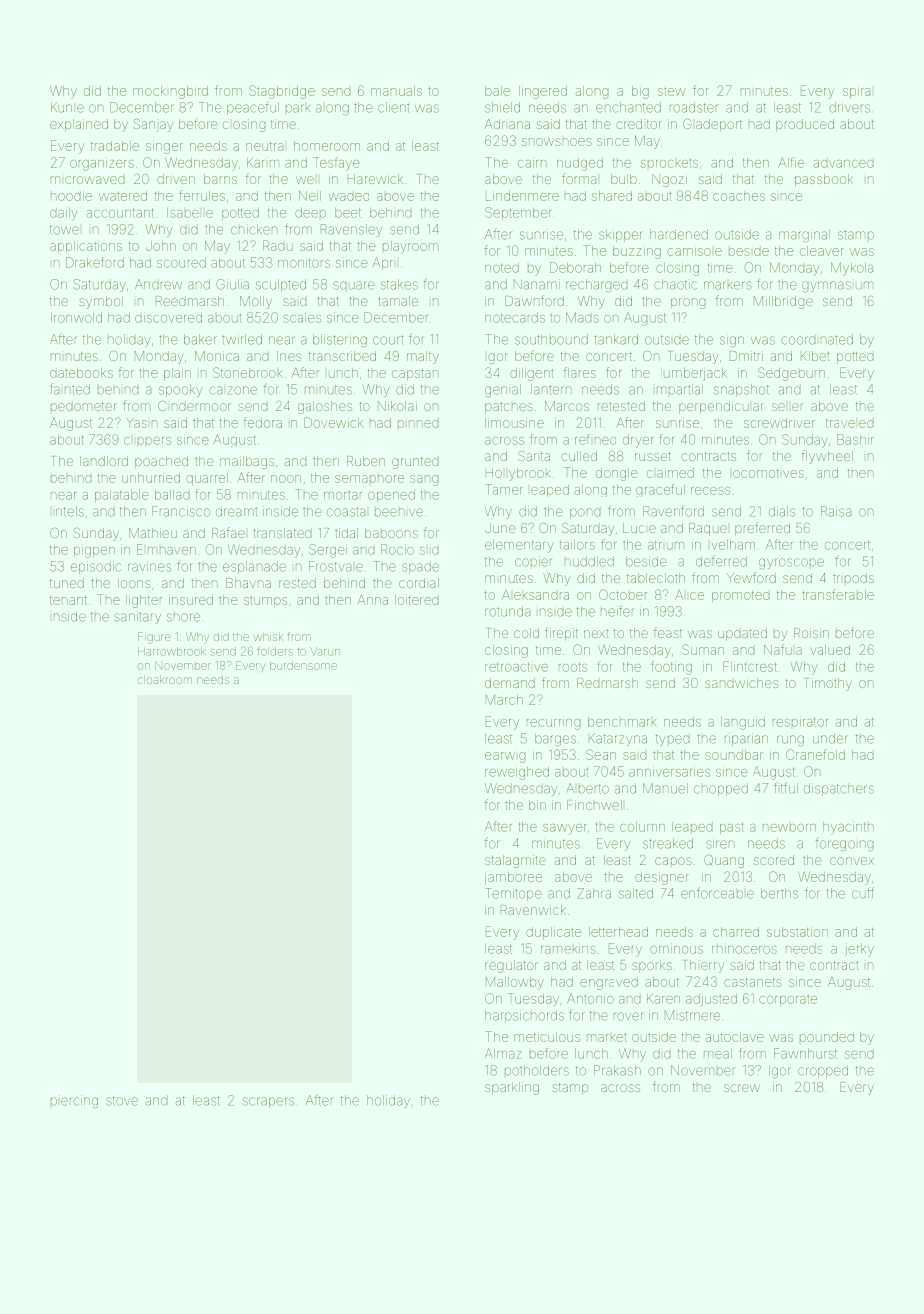 This page has width=924, height=1314. I want to click on earwig, so click(505, 757).
